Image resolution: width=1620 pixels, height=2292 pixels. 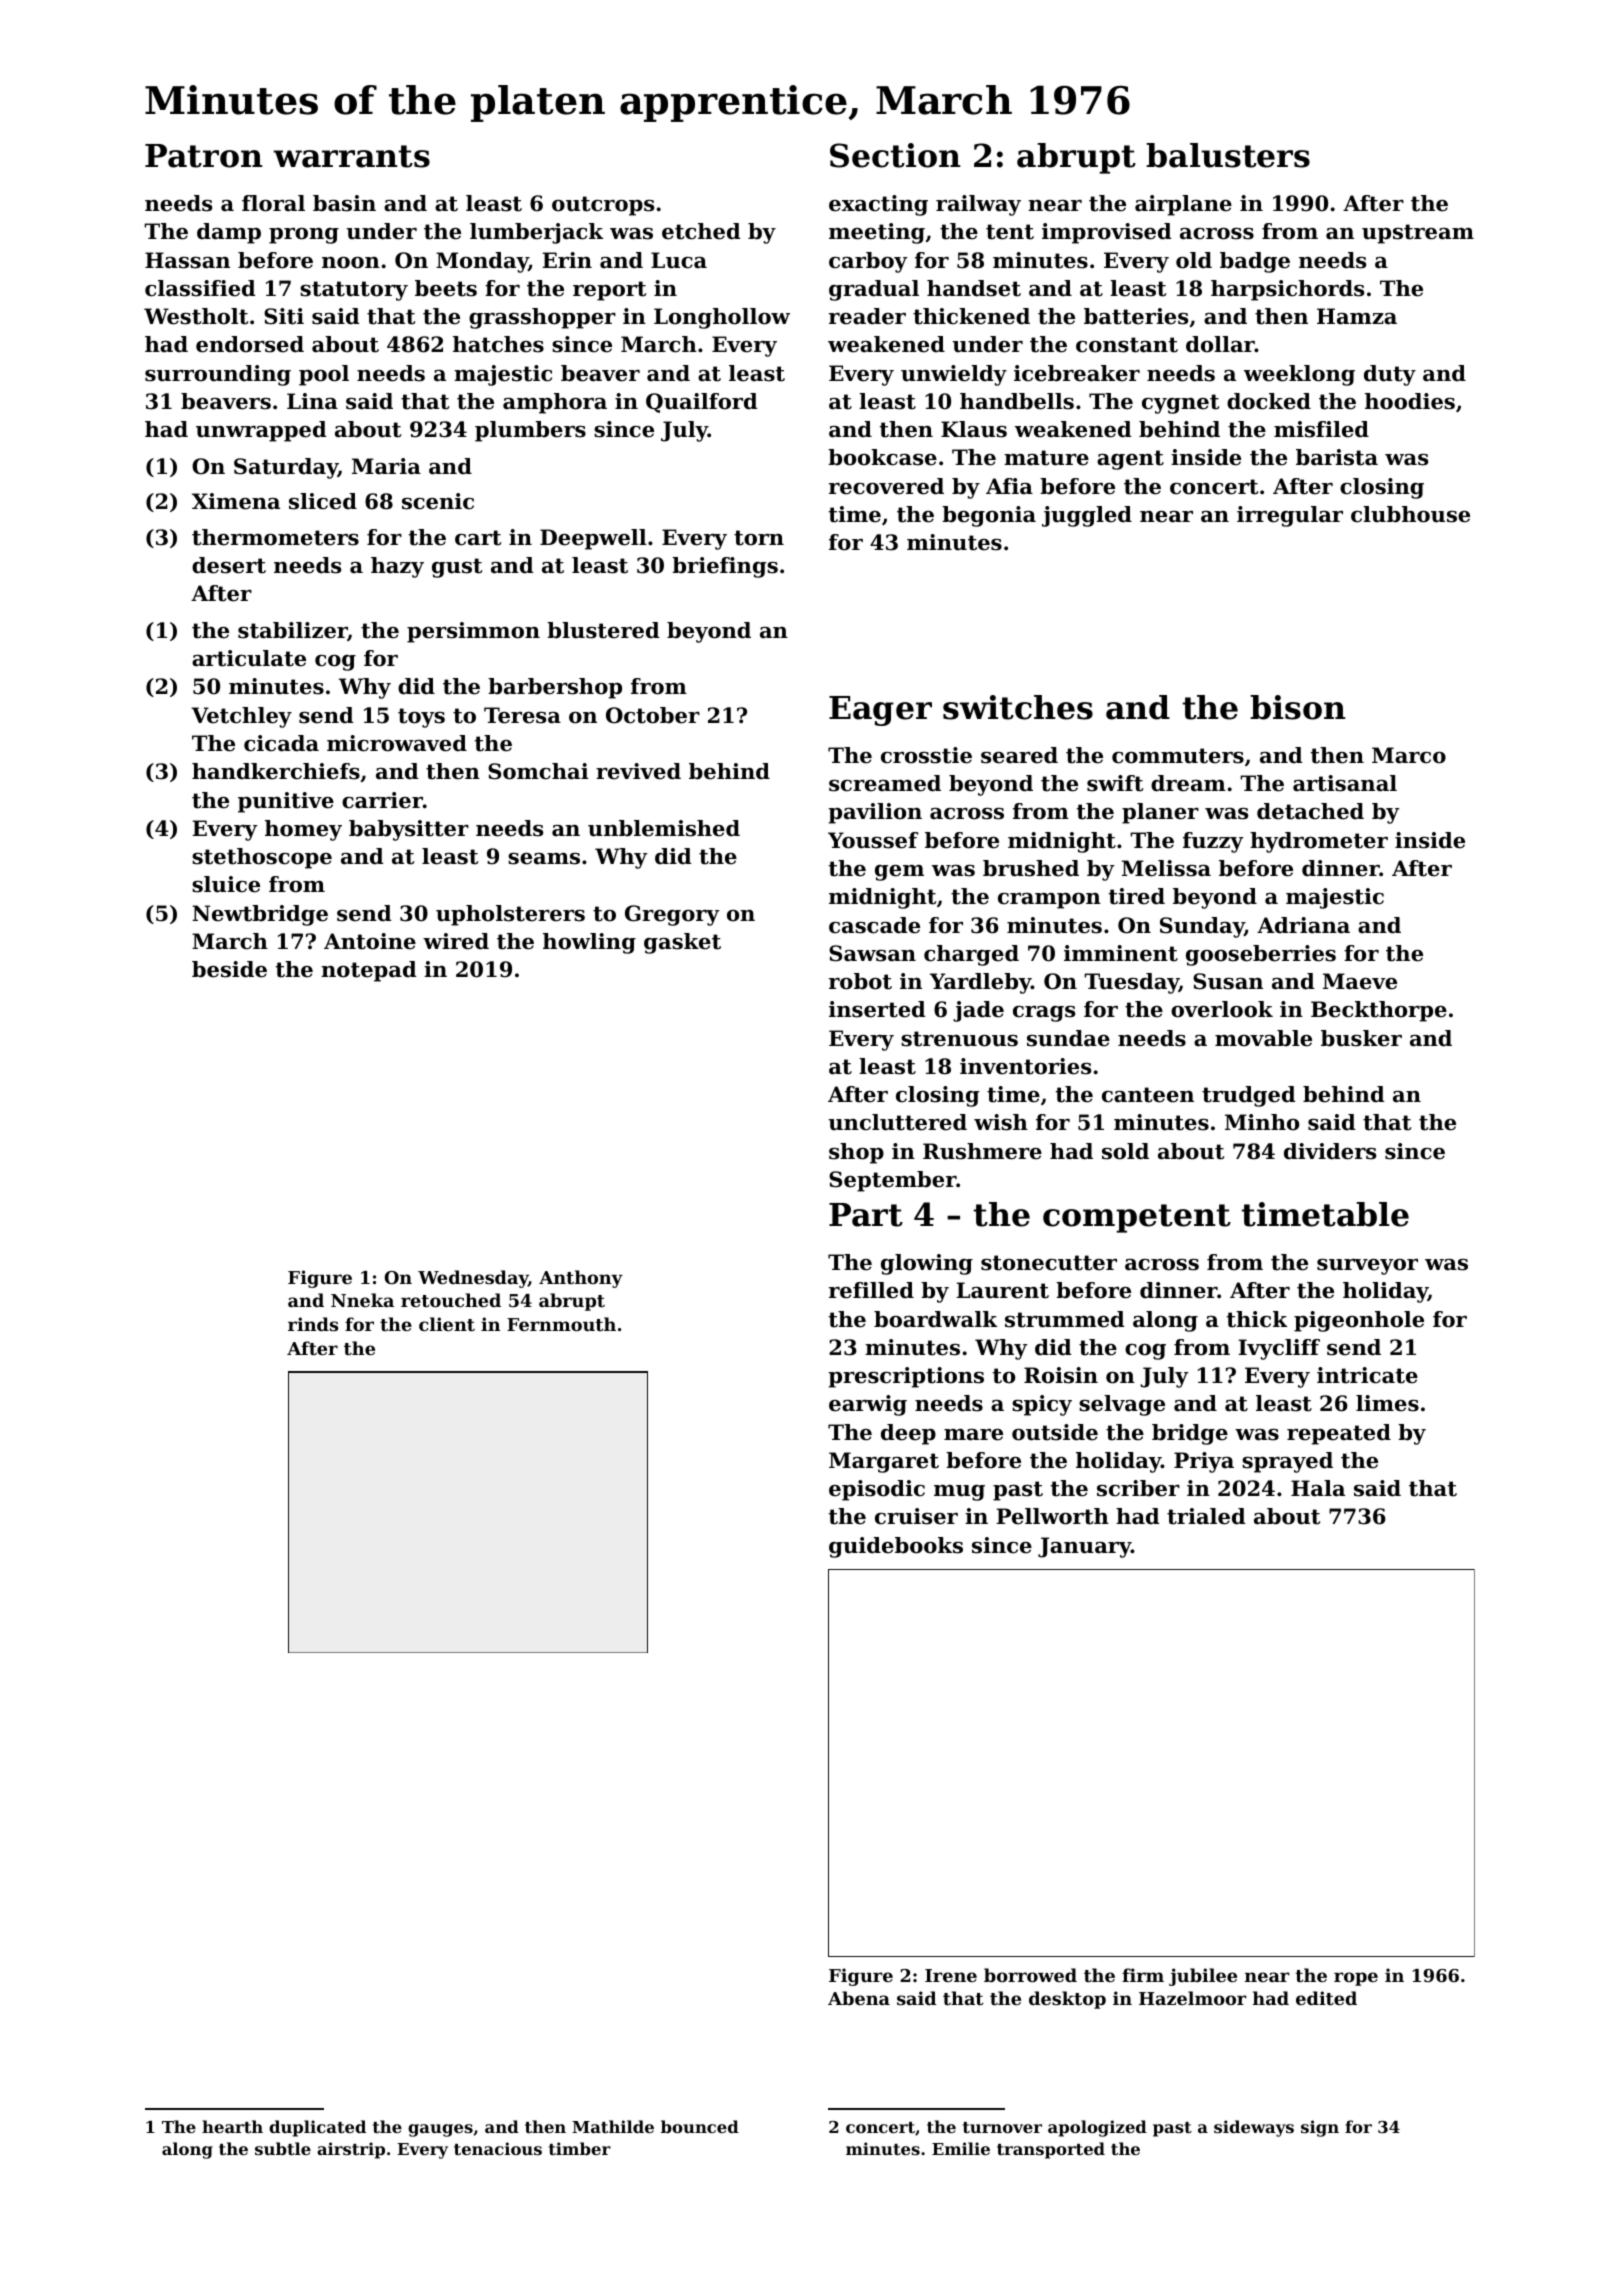 What do you see at coordinates (204, 156) in the document?
I see `Patron` at bounding box center [204, 156].
